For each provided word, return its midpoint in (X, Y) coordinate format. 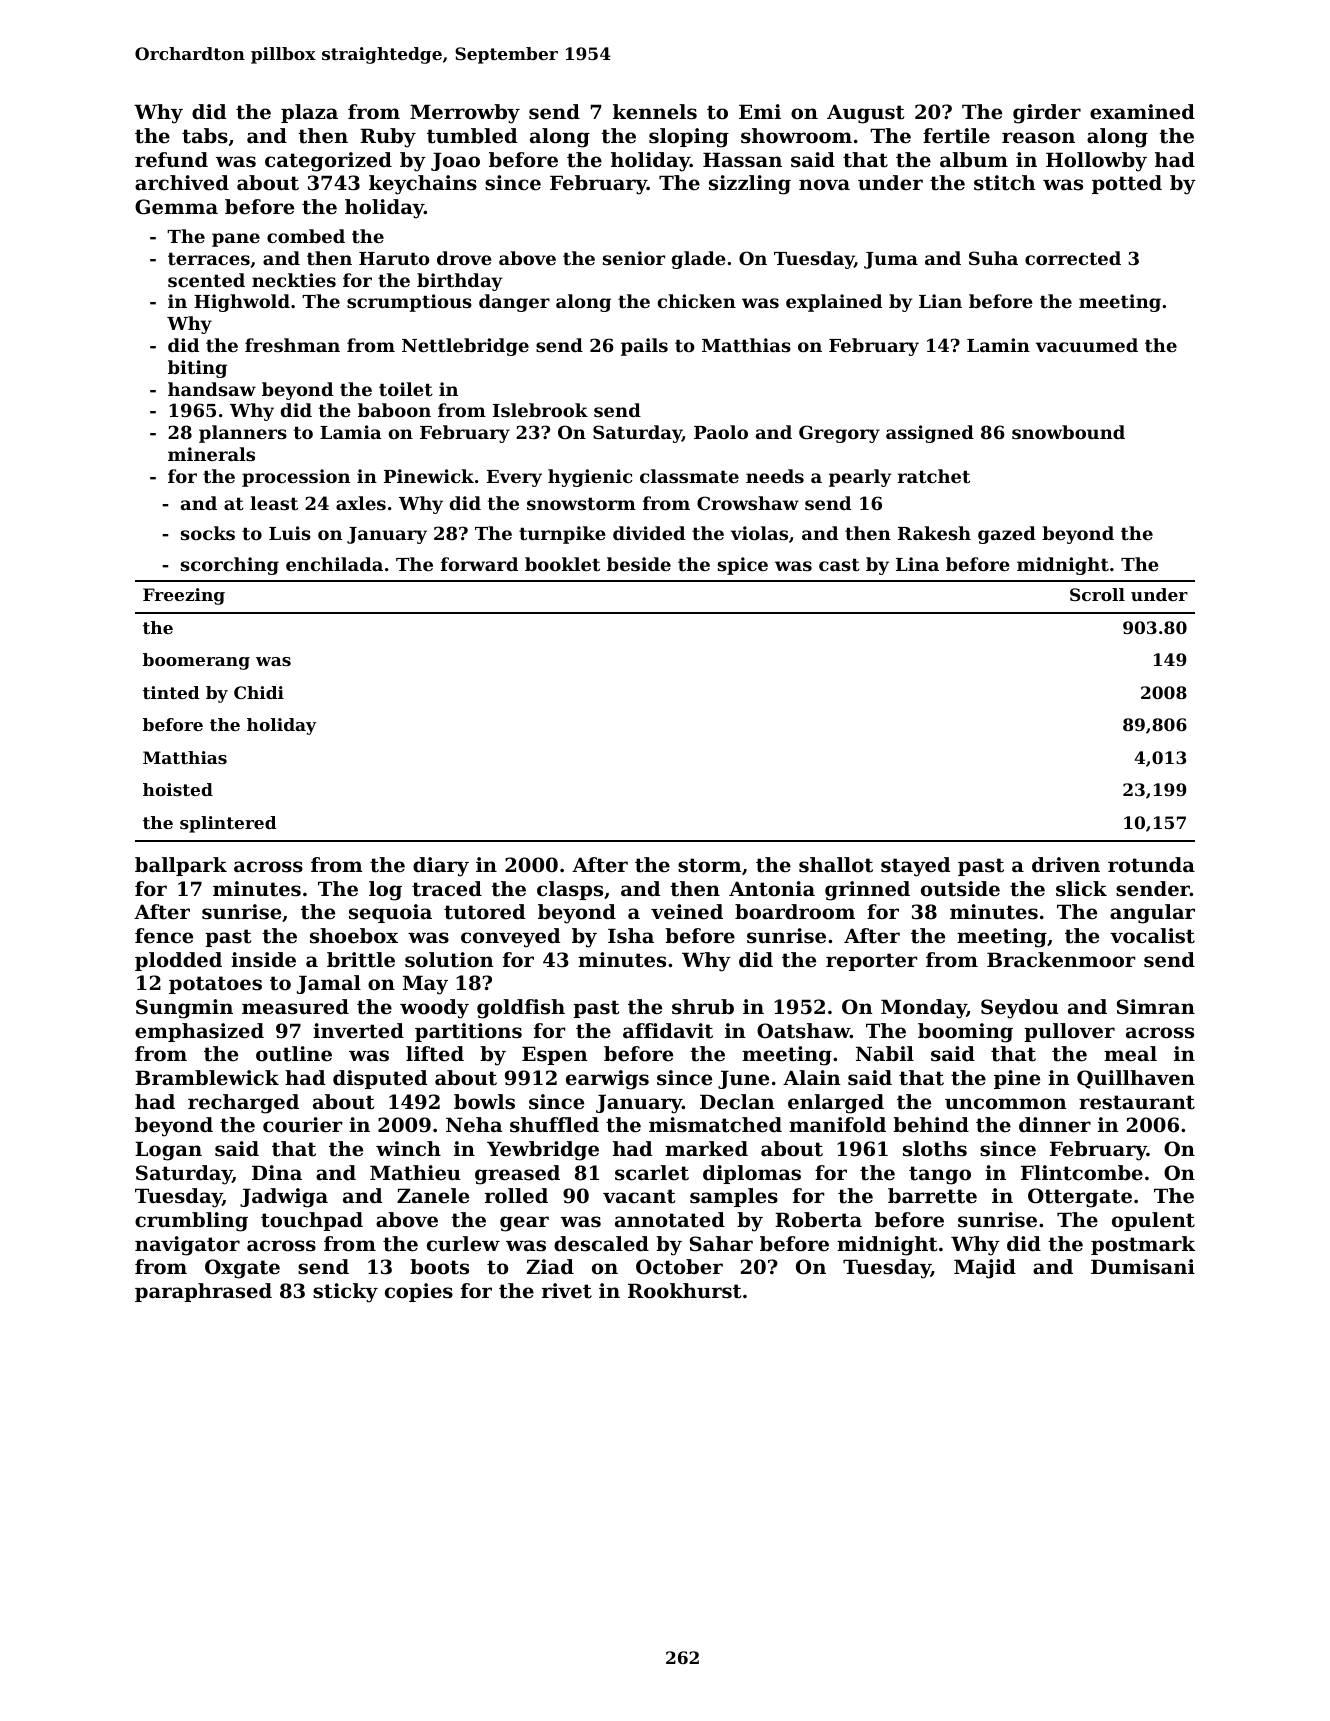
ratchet (934, 476)
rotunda (1151, 865)
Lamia (351, 432)
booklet (562, 564)
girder (1047, 114)
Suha (993, 258)
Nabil (885, 1054)
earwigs (607, 1080)
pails (644, 347)
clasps (570, 890)
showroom (796, 136)
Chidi (259, 692)
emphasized (199, 1032)
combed (306, 236)
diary (441, 867)
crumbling (191, 1222)
